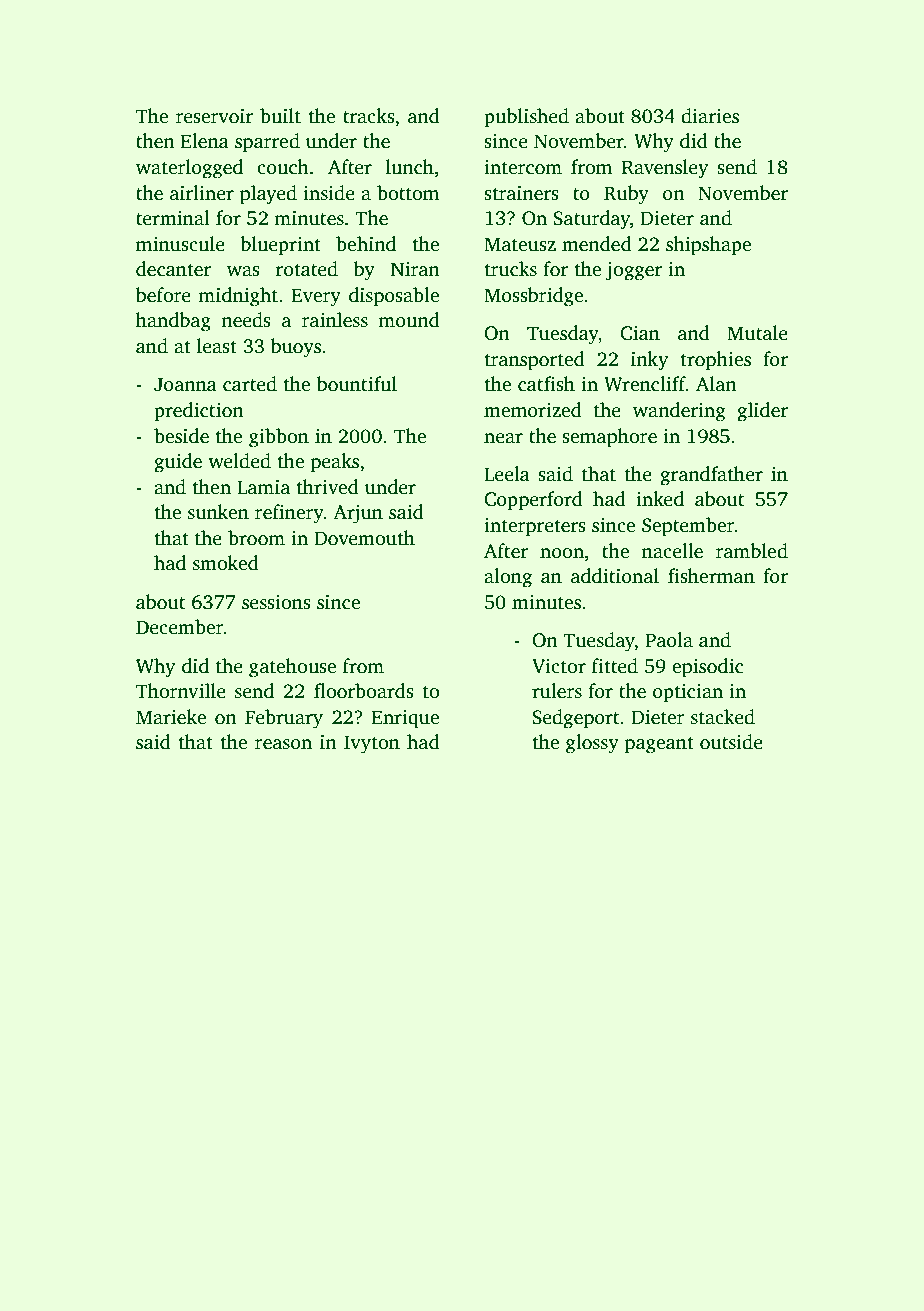 This document has height=1311, width=924. Describe the element at coordinates (526, 118) in the document. I see `published` at that location.
